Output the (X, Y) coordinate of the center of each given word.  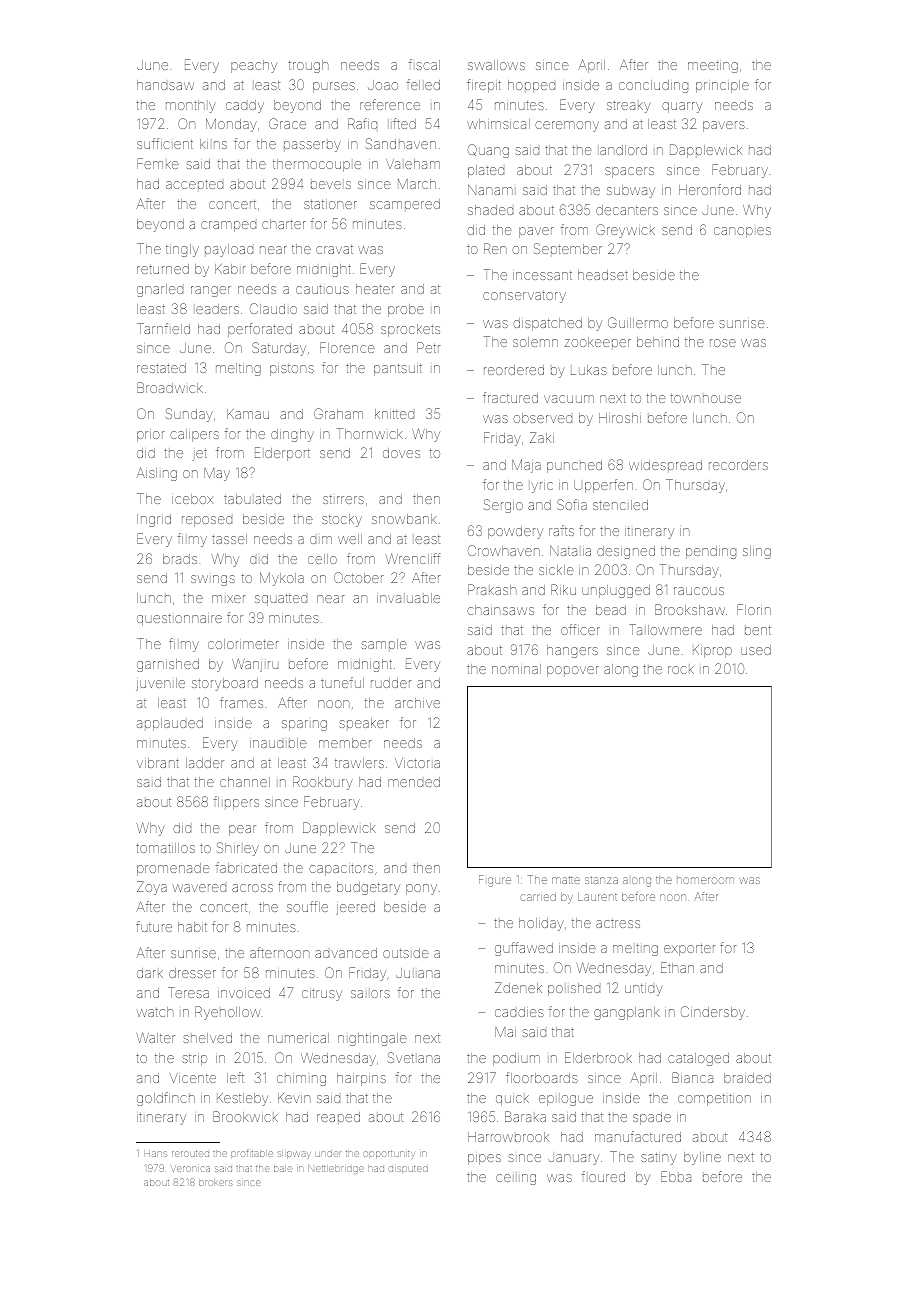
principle (722, 86)
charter (284, 224)
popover (573, 671)
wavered (199, 888)
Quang (488, 151)
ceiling (516, 1179)
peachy (254, 66)
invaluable (408, 598)
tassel (229, 539)
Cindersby (713, 1013)
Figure (495, 881)
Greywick (625, 231)
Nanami (490, 190)
